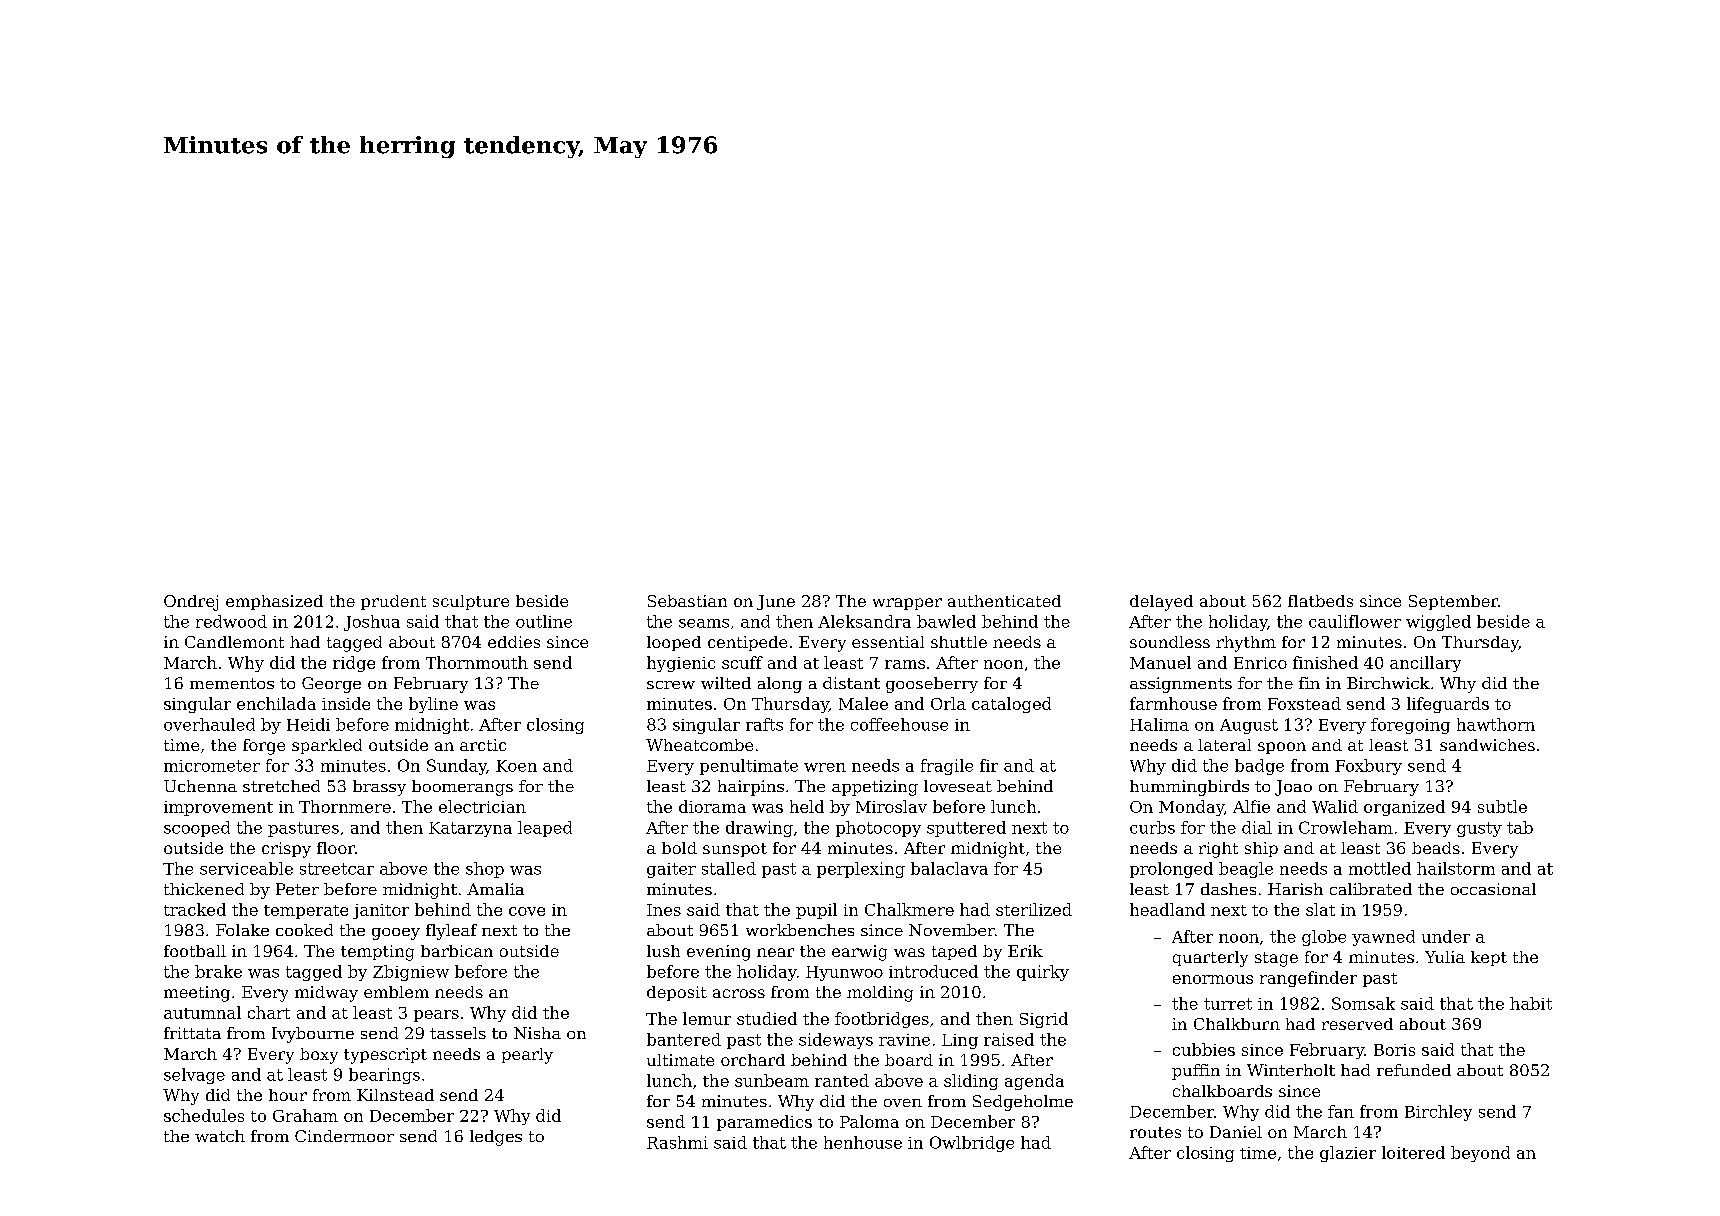 The image size is (1720, 1216). What do you see at coordinates (880, 994) in the screenshot?
I see `molding` at bounding box center [880, 994].
